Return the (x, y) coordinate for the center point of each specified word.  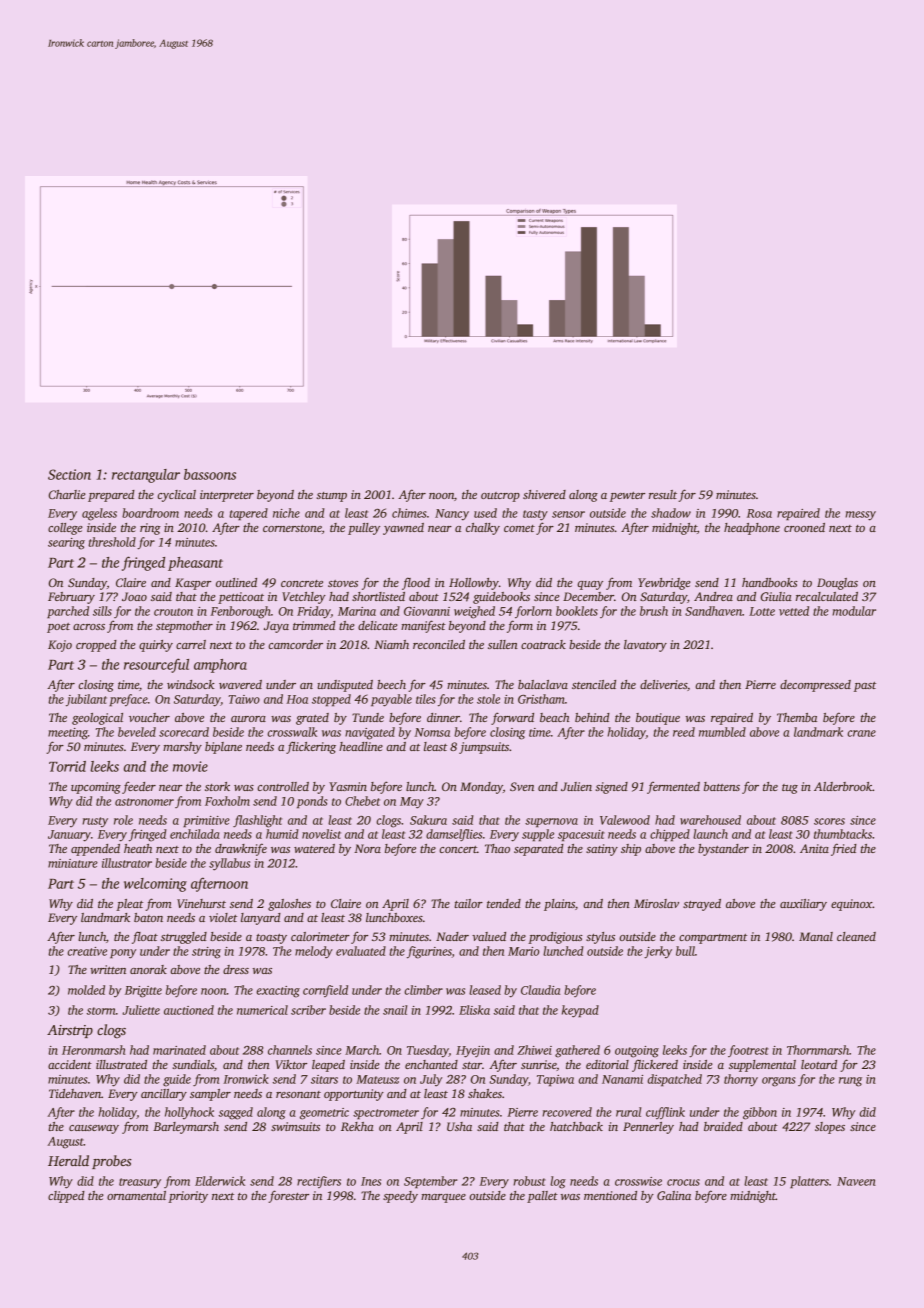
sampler (210, 1095)
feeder (139, 787)
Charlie (67, 494)
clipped (66, 1197)
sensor (568, 514)
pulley (364, 529)
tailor (469, 903)
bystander (723, 850)
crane (861, 733)
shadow (671, 513)
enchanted (431, 1064)
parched (68, 612)
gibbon (760, 1113)
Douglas (837, 584)
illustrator (127, 863)
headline (361, 746)
